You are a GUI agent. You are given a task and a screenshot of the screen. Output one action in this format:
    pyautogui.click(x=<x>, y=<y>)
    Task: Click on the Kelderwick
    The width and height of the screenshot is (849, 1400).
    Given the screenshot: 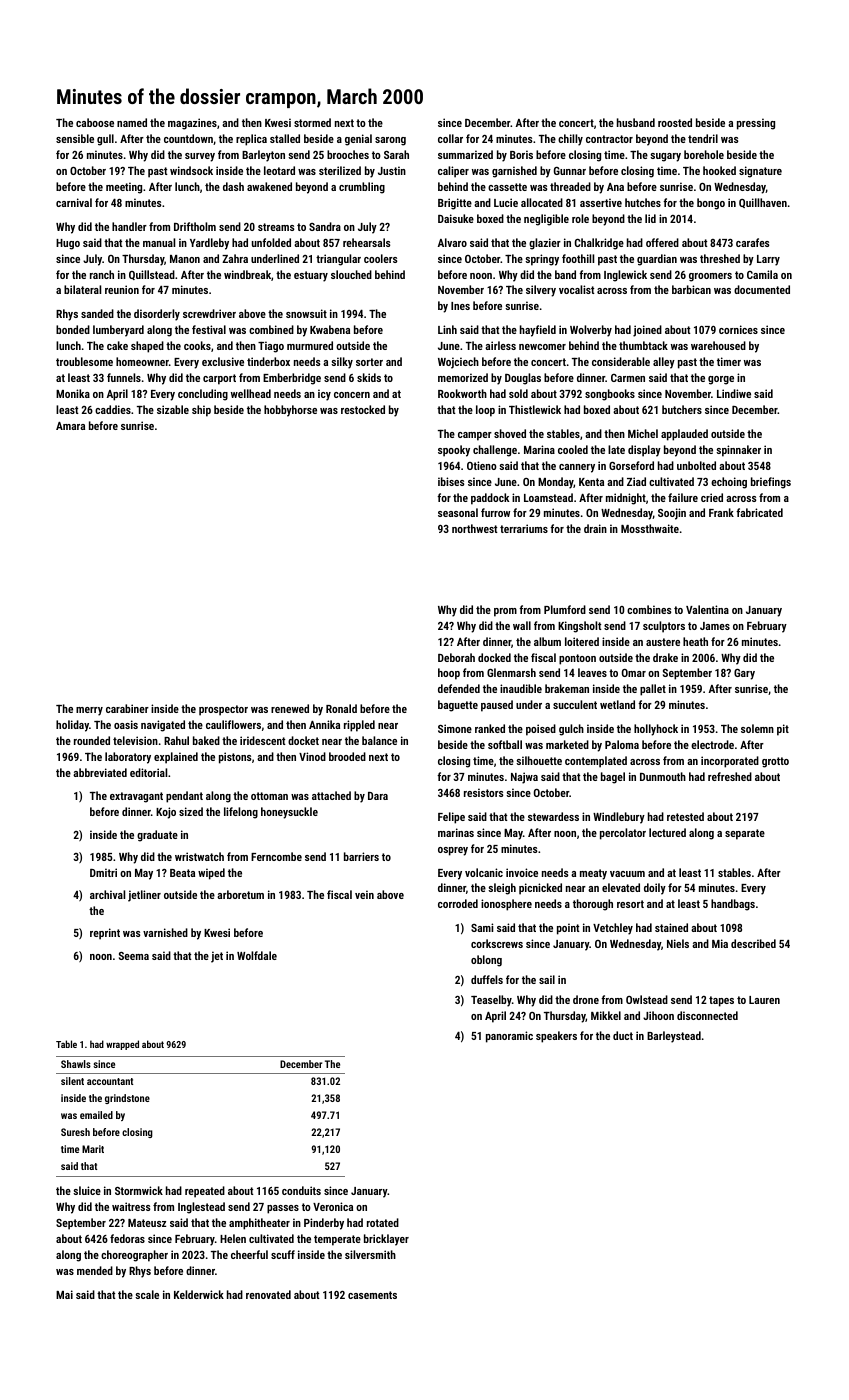 What is the action you would take?
    pyautogui.click(x=199, y=1294)
